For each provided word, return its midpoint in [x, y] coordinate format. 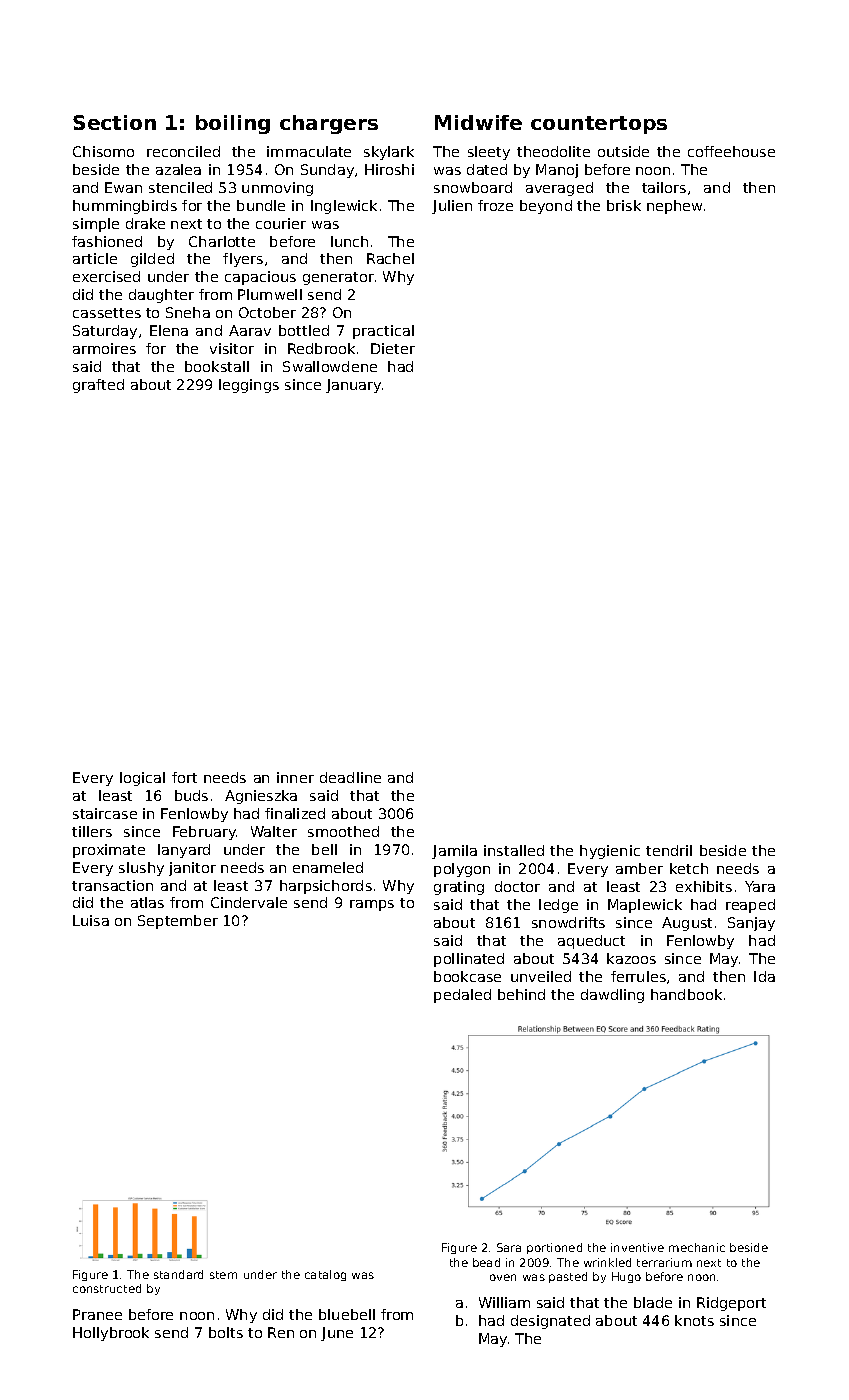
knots [694, 1320]
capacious [260, 278]
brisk [624, 205]
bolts [226, 1332]
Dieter [393, 348]
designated [550, 1322]
